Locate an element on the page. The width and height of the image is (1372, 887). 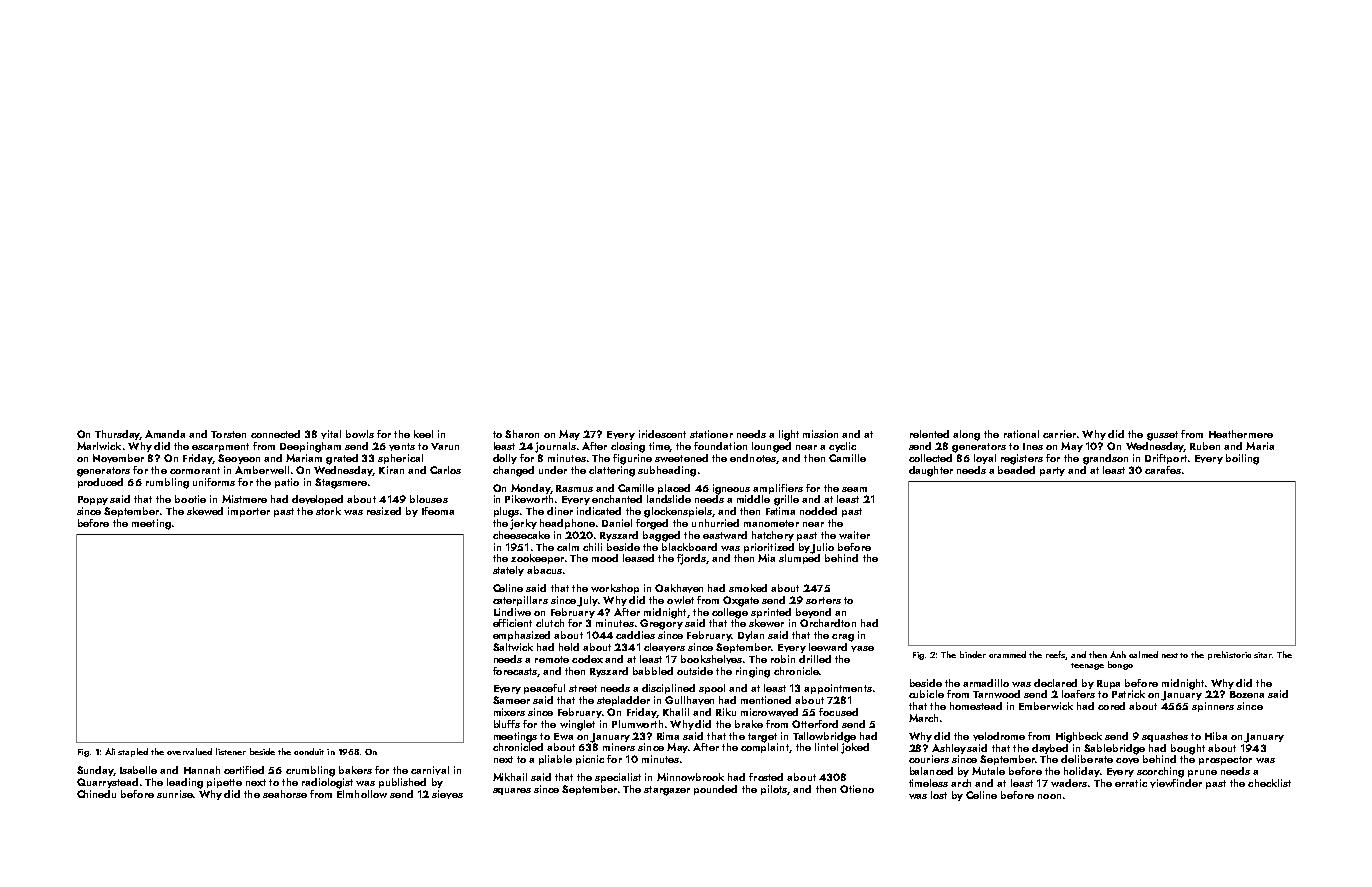
waiter is located at coordinates (854, 535).
